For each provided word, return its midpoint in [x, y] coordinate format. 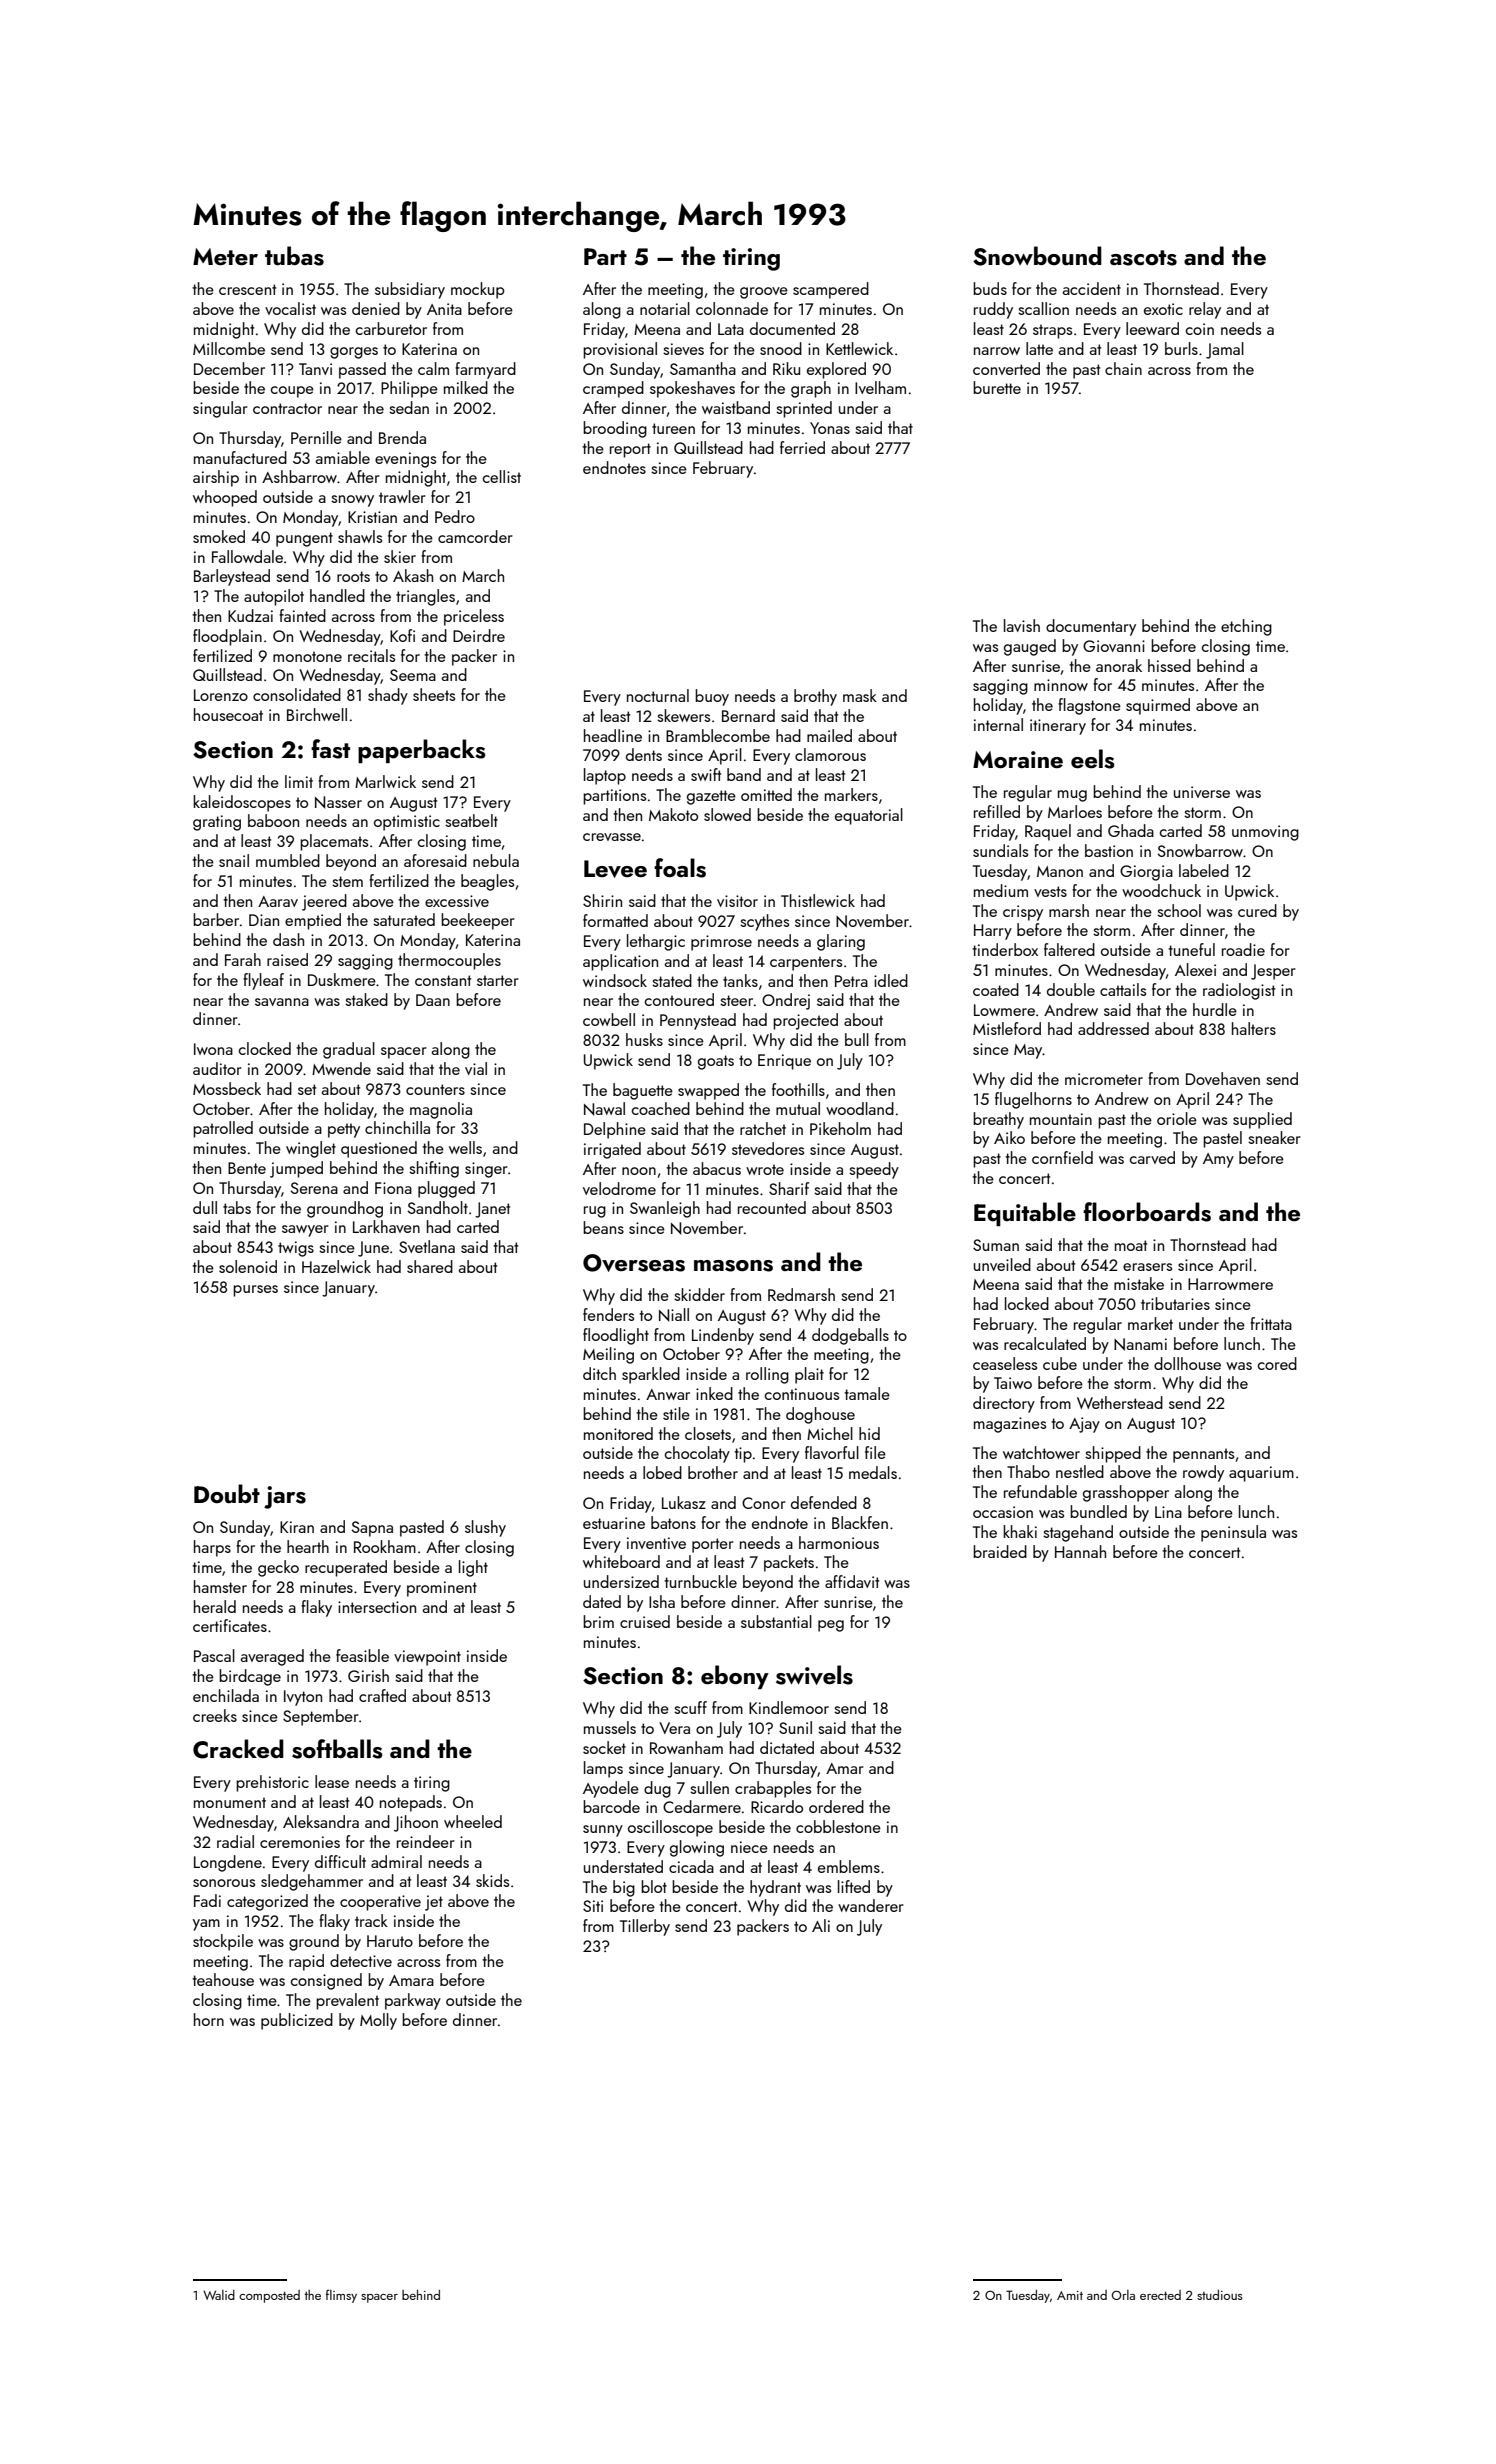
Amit [1070, 2295]
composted [269, 2296]
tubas [294, 256]
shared [430, 1266]
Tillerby [645, 1927]
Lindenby [723, 1336]
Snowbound [1037, 256]
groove [764, 293]
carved [1152, 1157]
